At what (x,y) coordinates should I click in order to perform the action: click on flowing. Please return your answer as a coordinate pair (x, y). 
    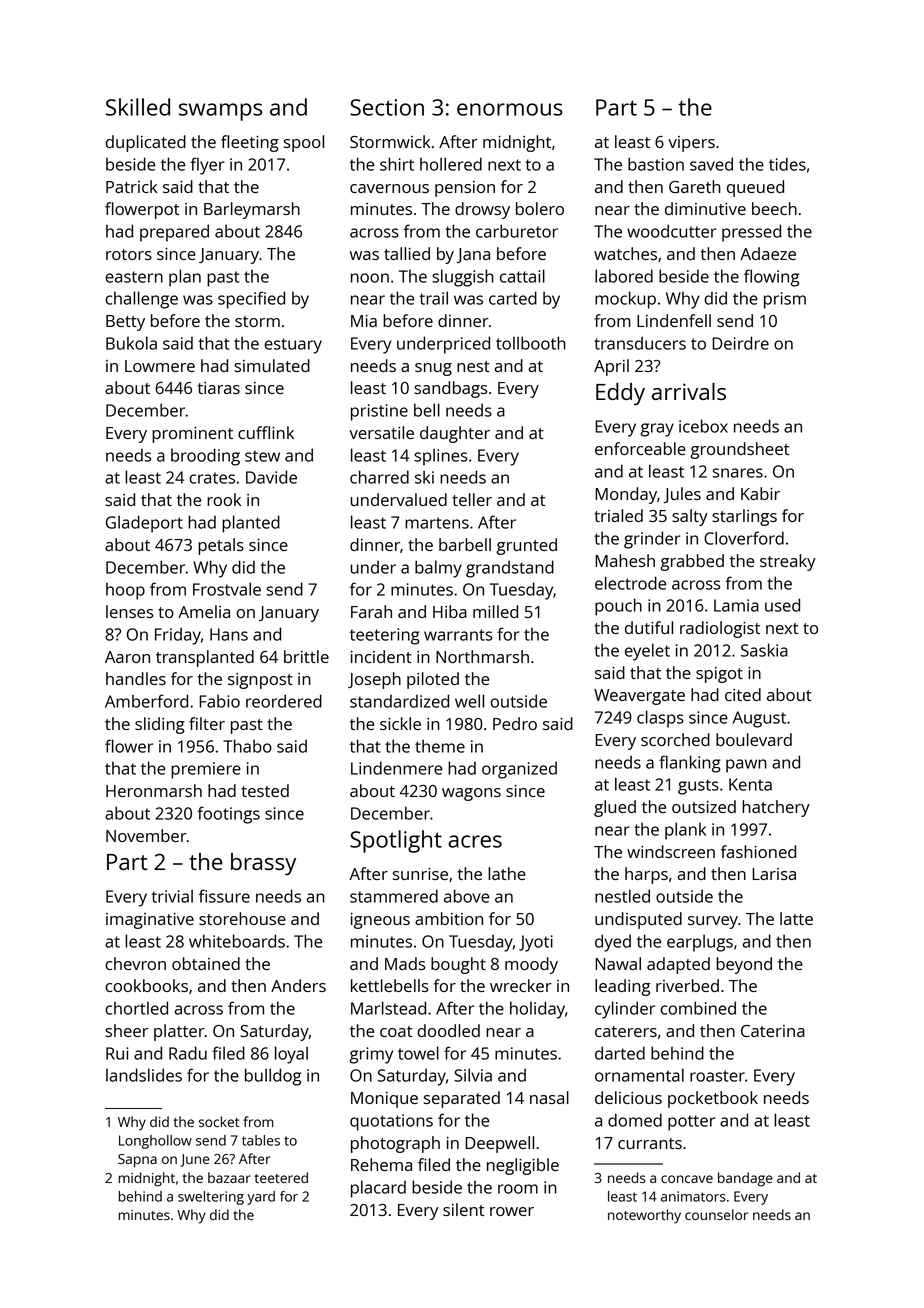
    Looking at the image, I should click on (771, 278).
